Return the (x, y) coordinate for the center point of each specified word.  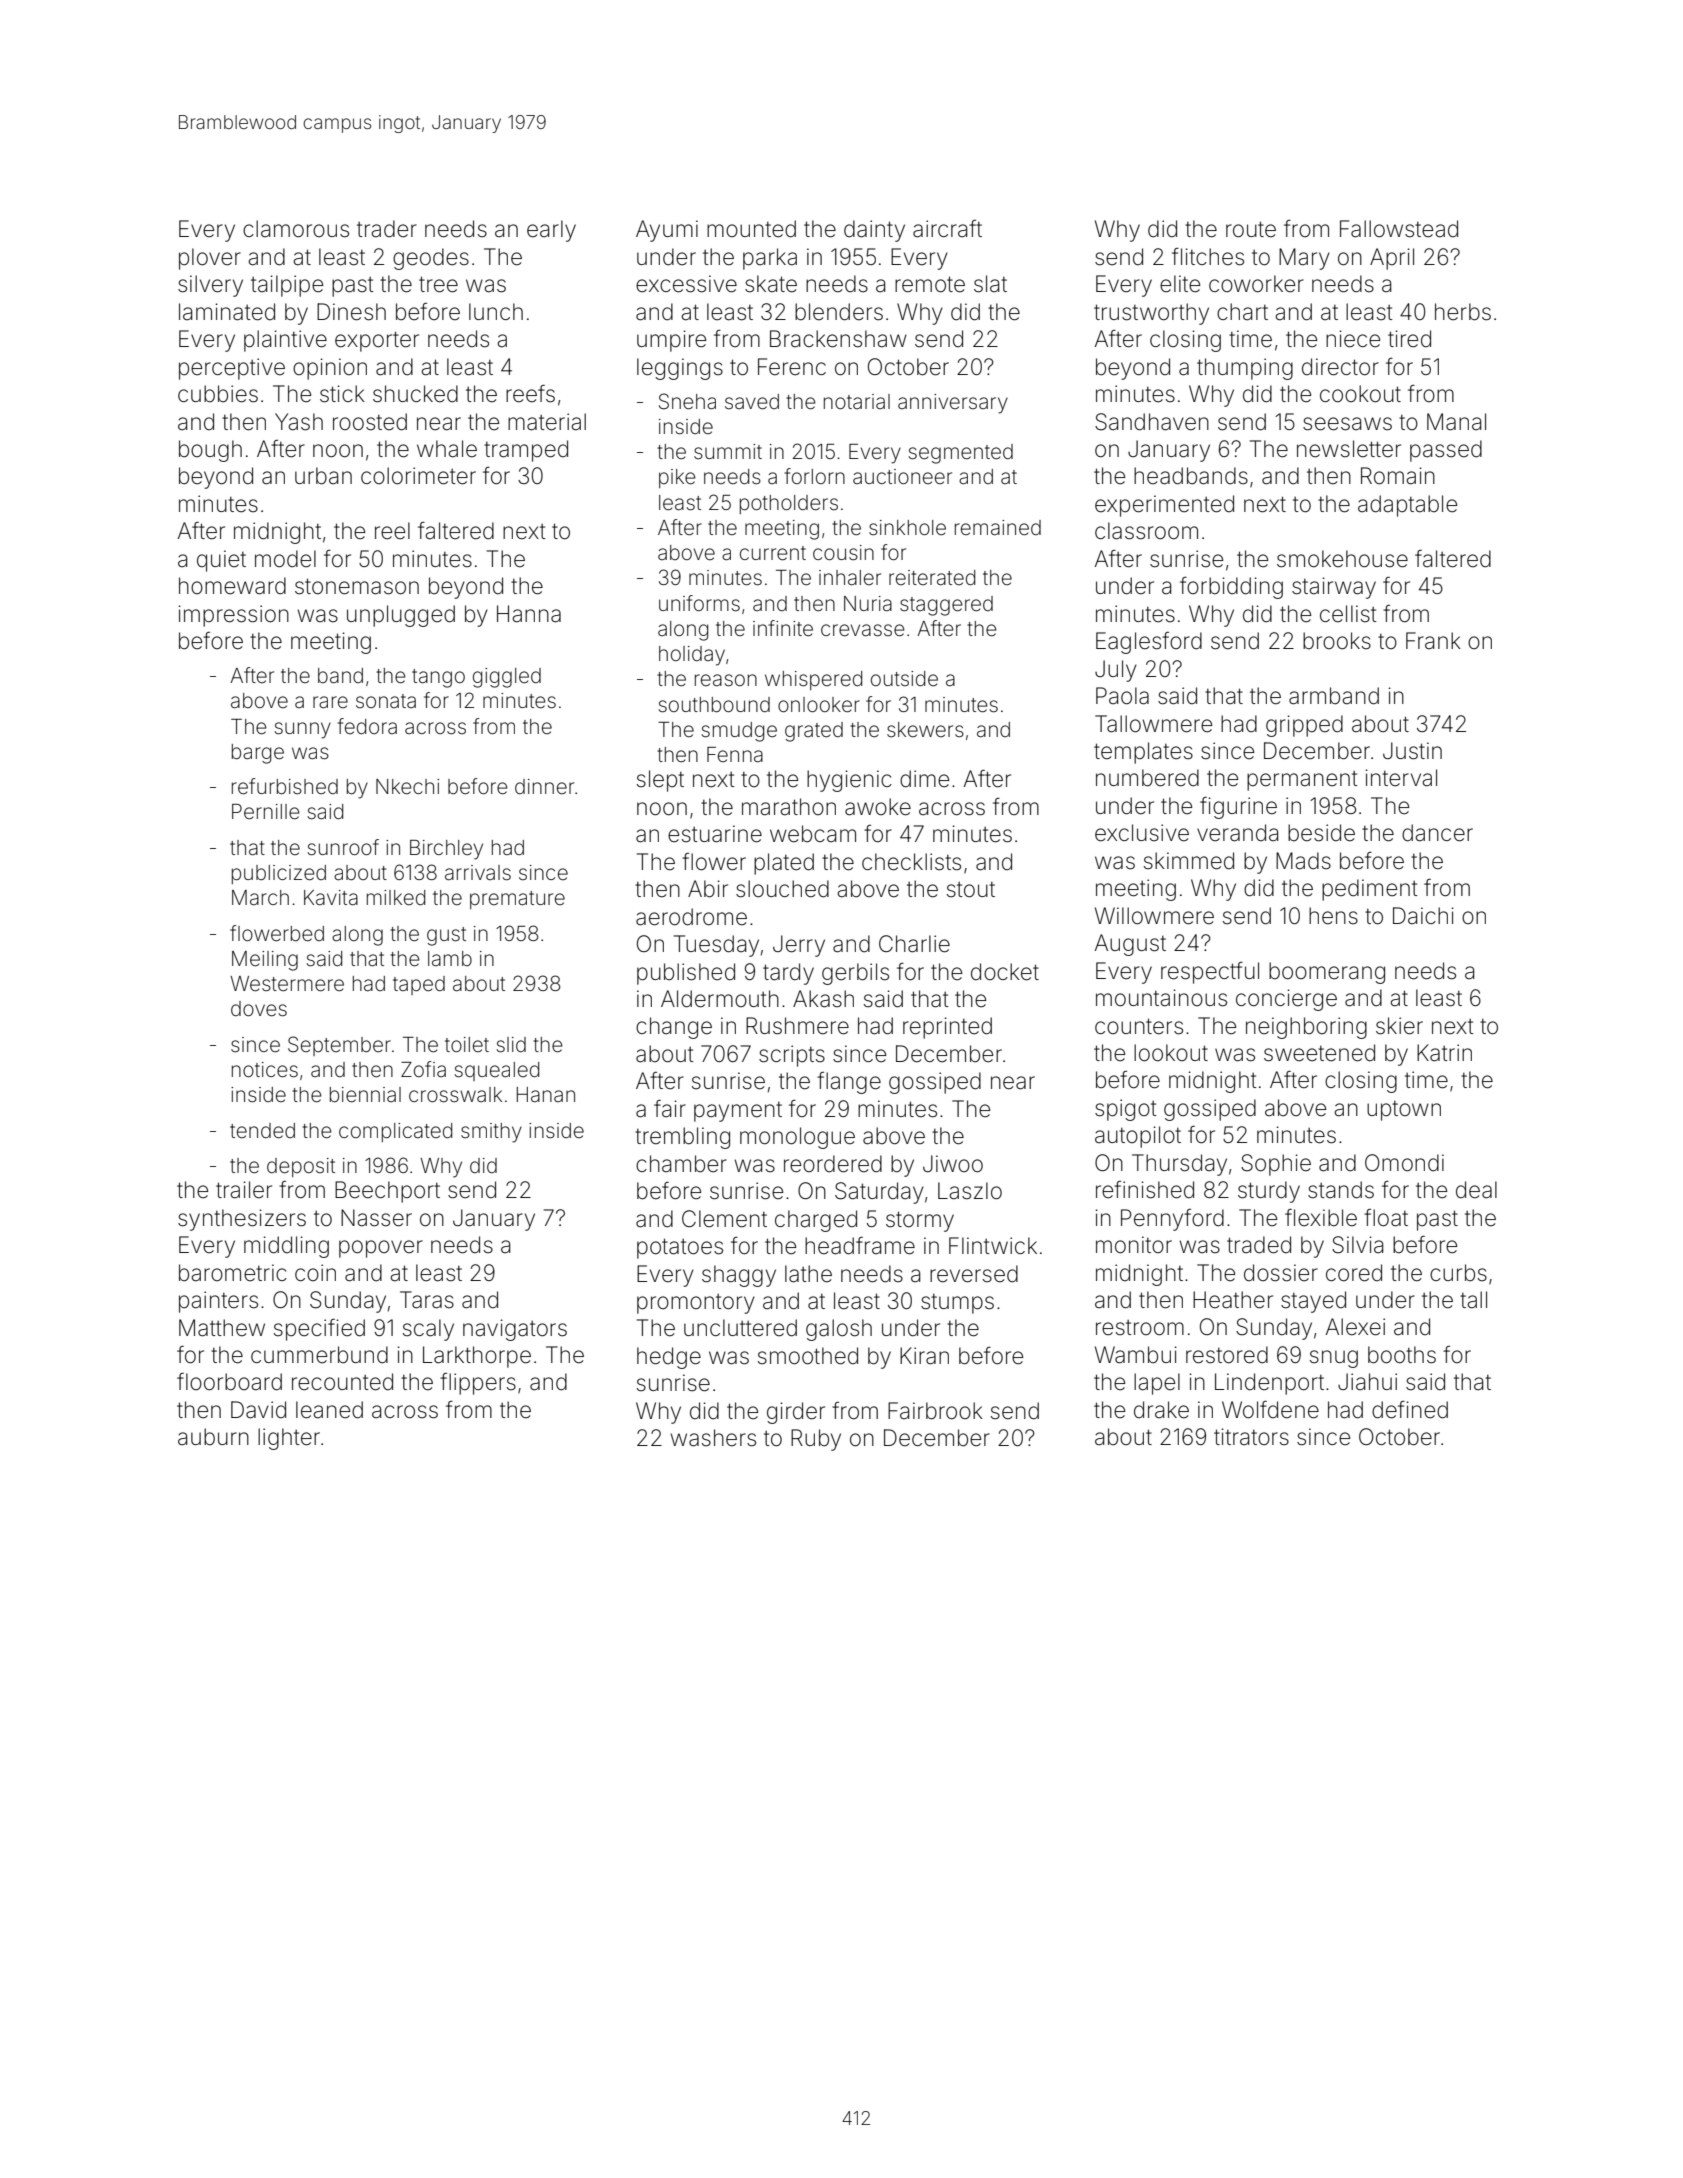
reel (392, 531)
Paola (1122, 696)
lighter (289, 1439)
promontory (696, 1304)
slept (660, 781)
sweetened (1319, 1053)
